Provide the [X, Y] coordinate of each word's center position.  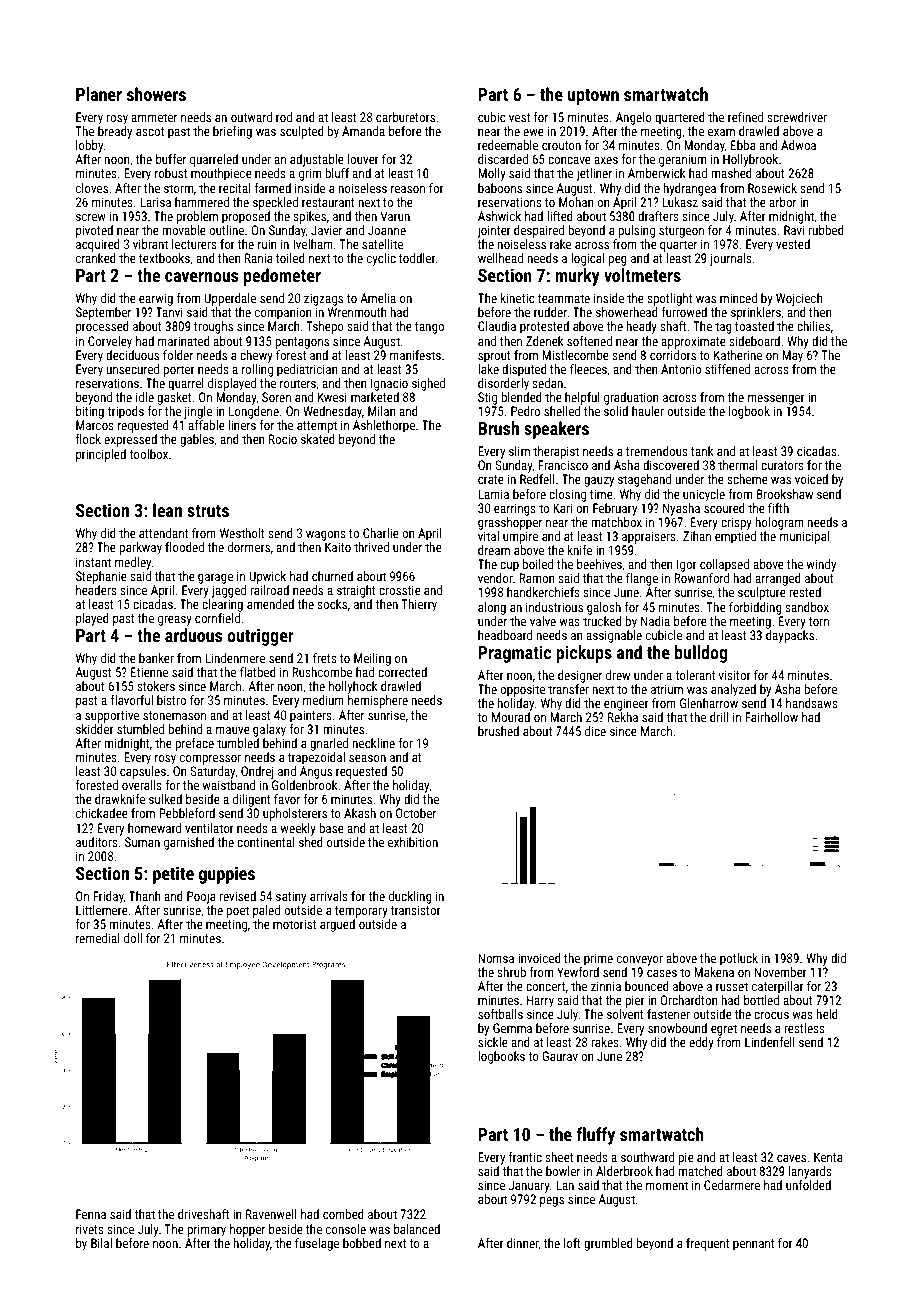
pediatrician [307, 370]
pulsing [637, 231]
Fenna [91, 1214]
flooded [184, 547]
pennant [754, 1245]
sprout [494, 357]
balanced [417, 1229]
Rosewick [772, 188]
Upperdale [230, 299]
